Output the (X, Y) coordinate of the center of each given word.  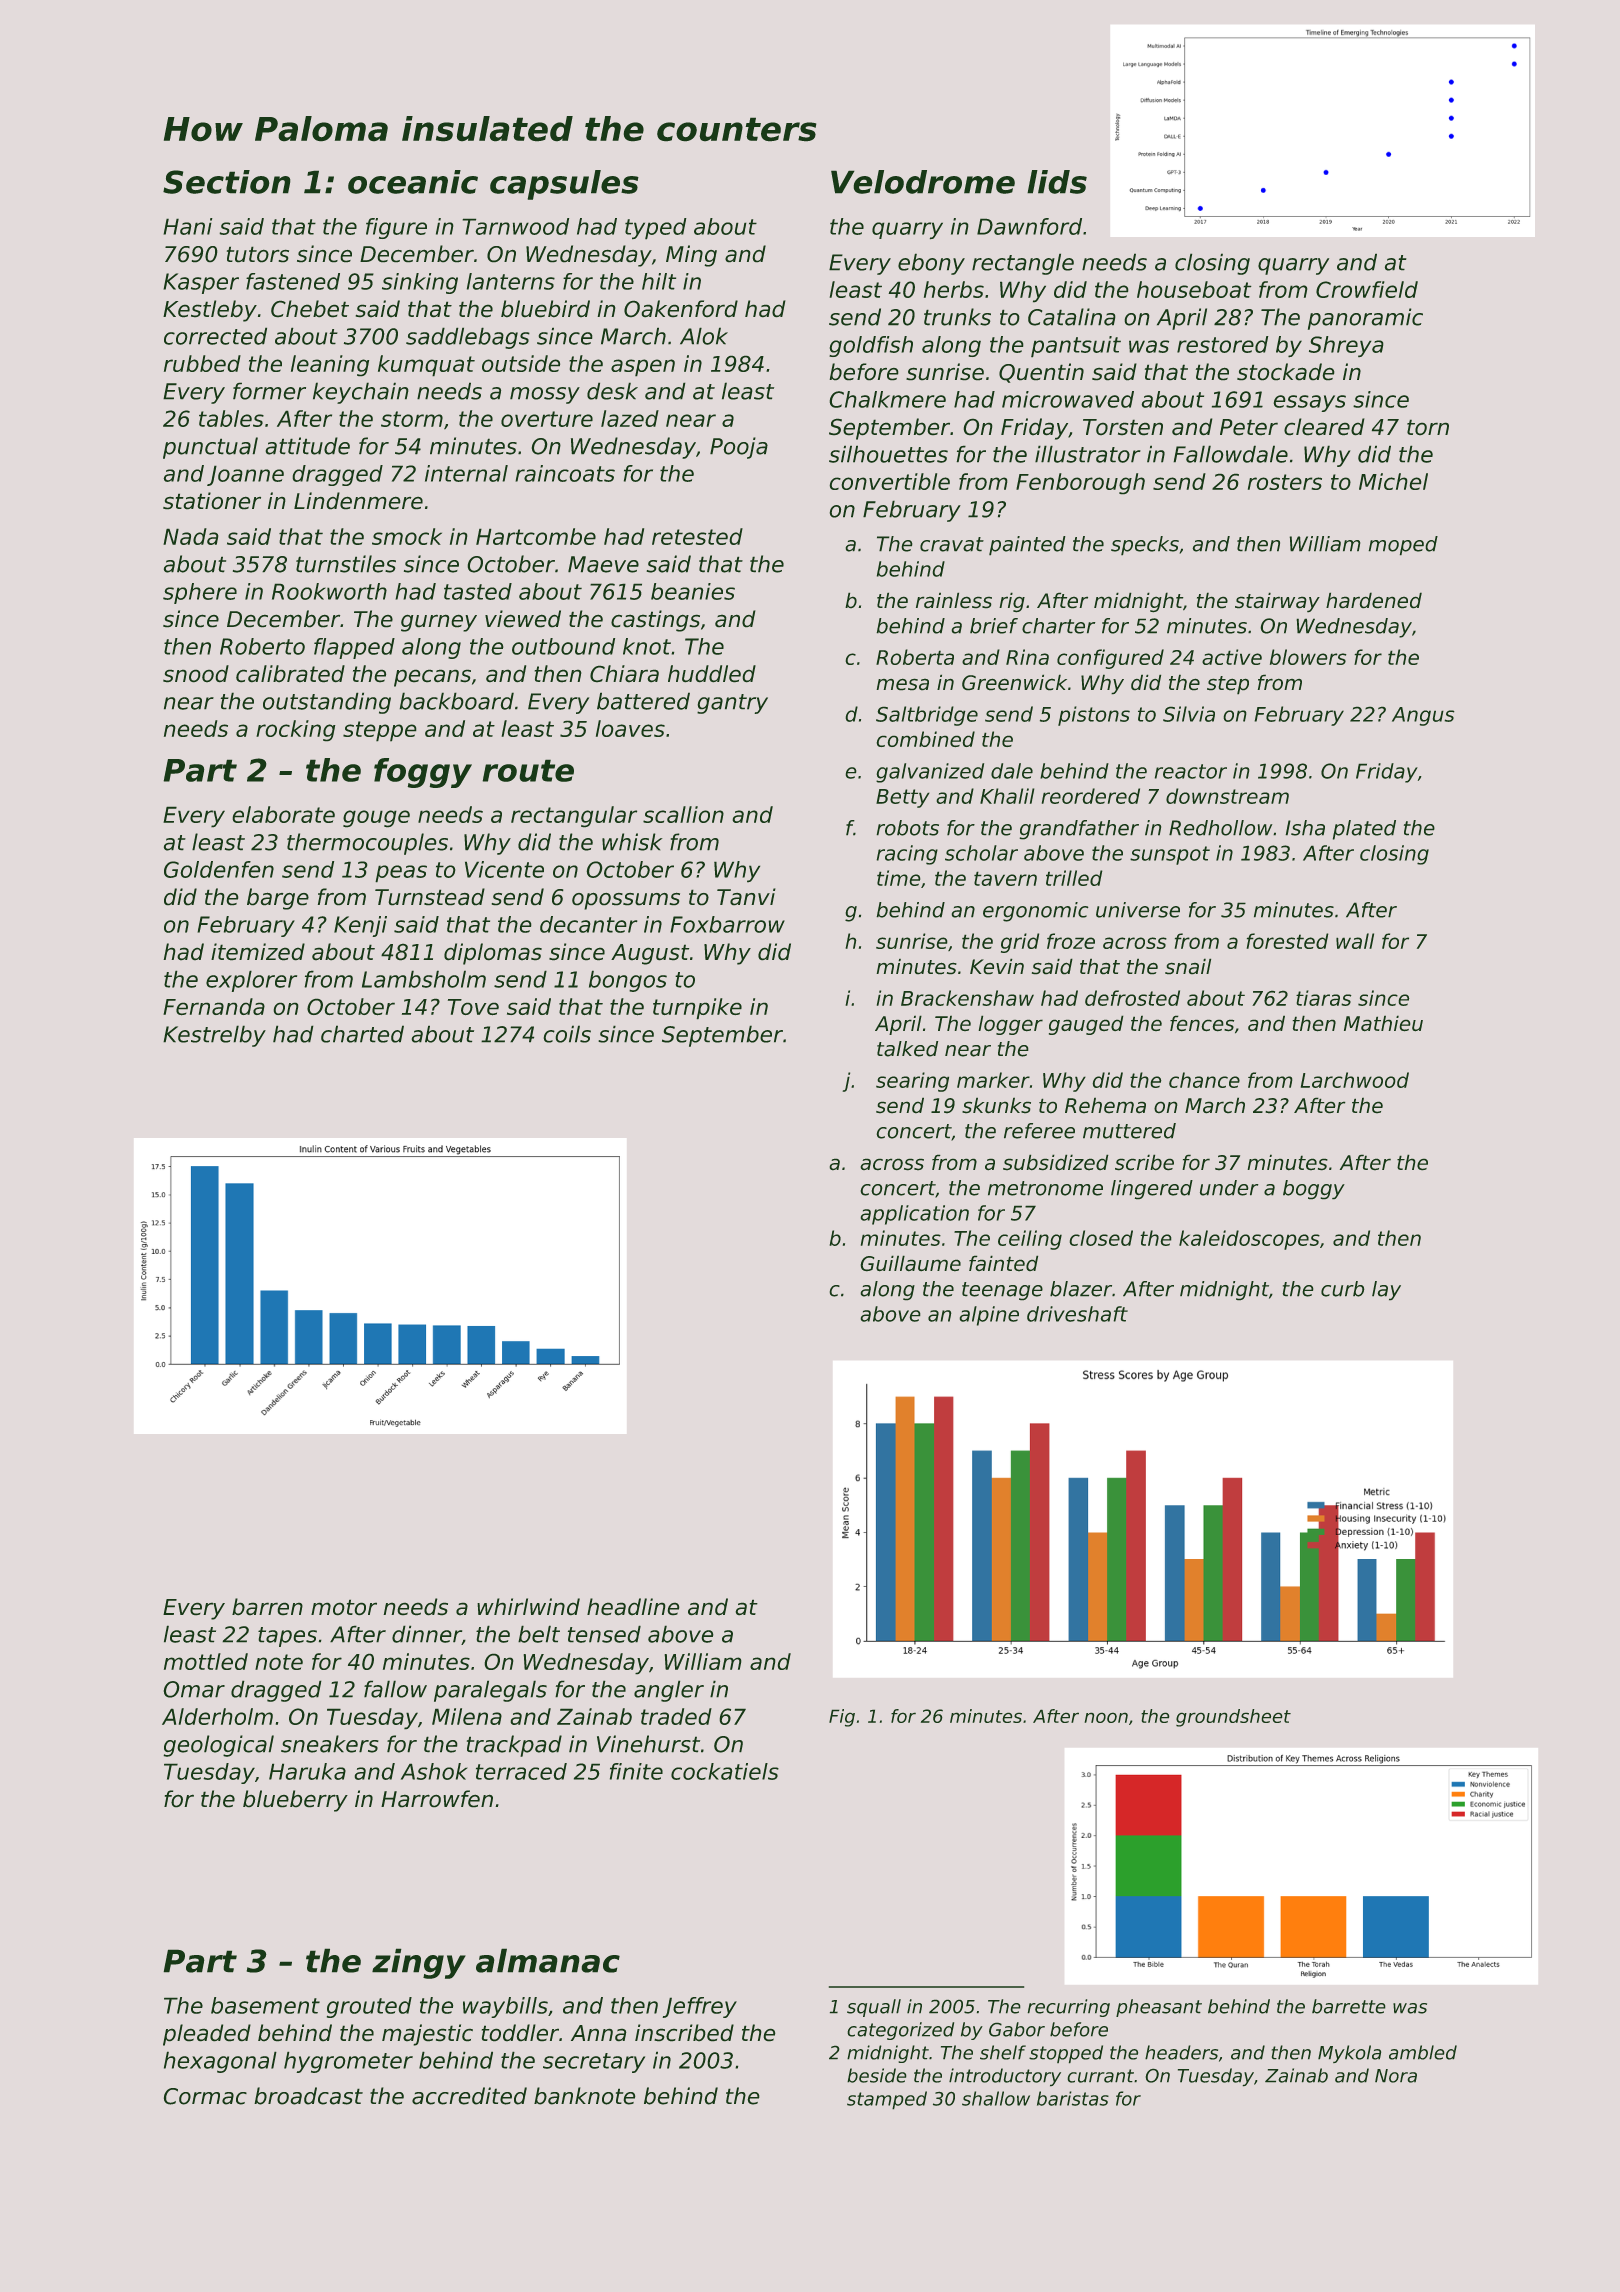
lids (1057, 182)
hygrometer (348, 2062)
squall (874, 2008)
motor (344, 1607)
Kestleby (210, 311)
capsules (564, 185)
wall (1355, 941)
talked (907, 1049)
